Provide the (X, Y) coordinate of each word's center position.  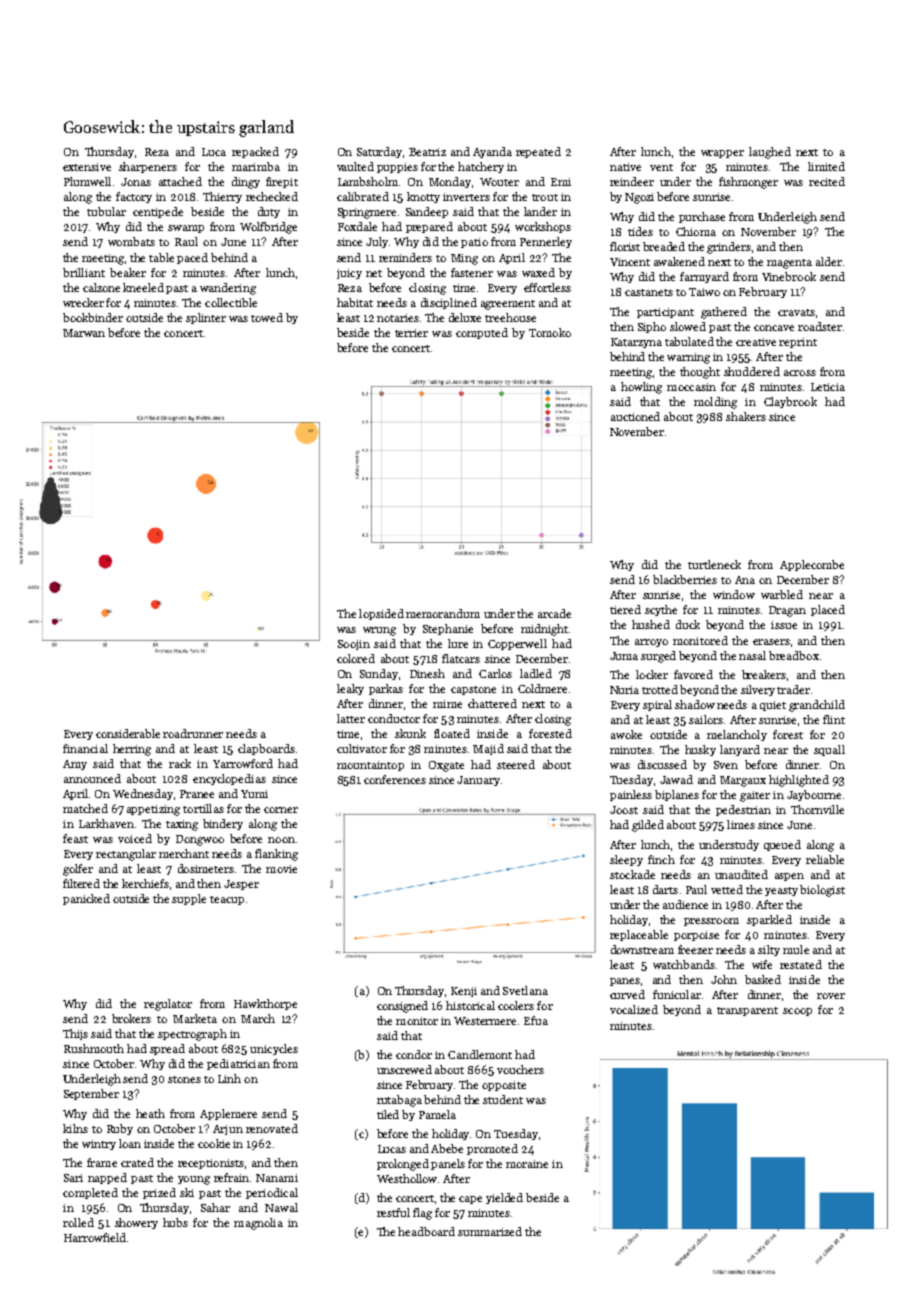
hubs (175, 1222)
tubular (106, 211)
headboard (426, 1231)
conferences (395, 779)
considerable (128, 733)
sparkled (769, 920)
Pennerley (546, 242)
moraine (527, 1164)
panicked (86, 899)
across (800, 373)
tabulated (689, 341)
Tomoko (550, 332)
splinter (206, 318)
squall (829, 750)
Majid (488, 749)
